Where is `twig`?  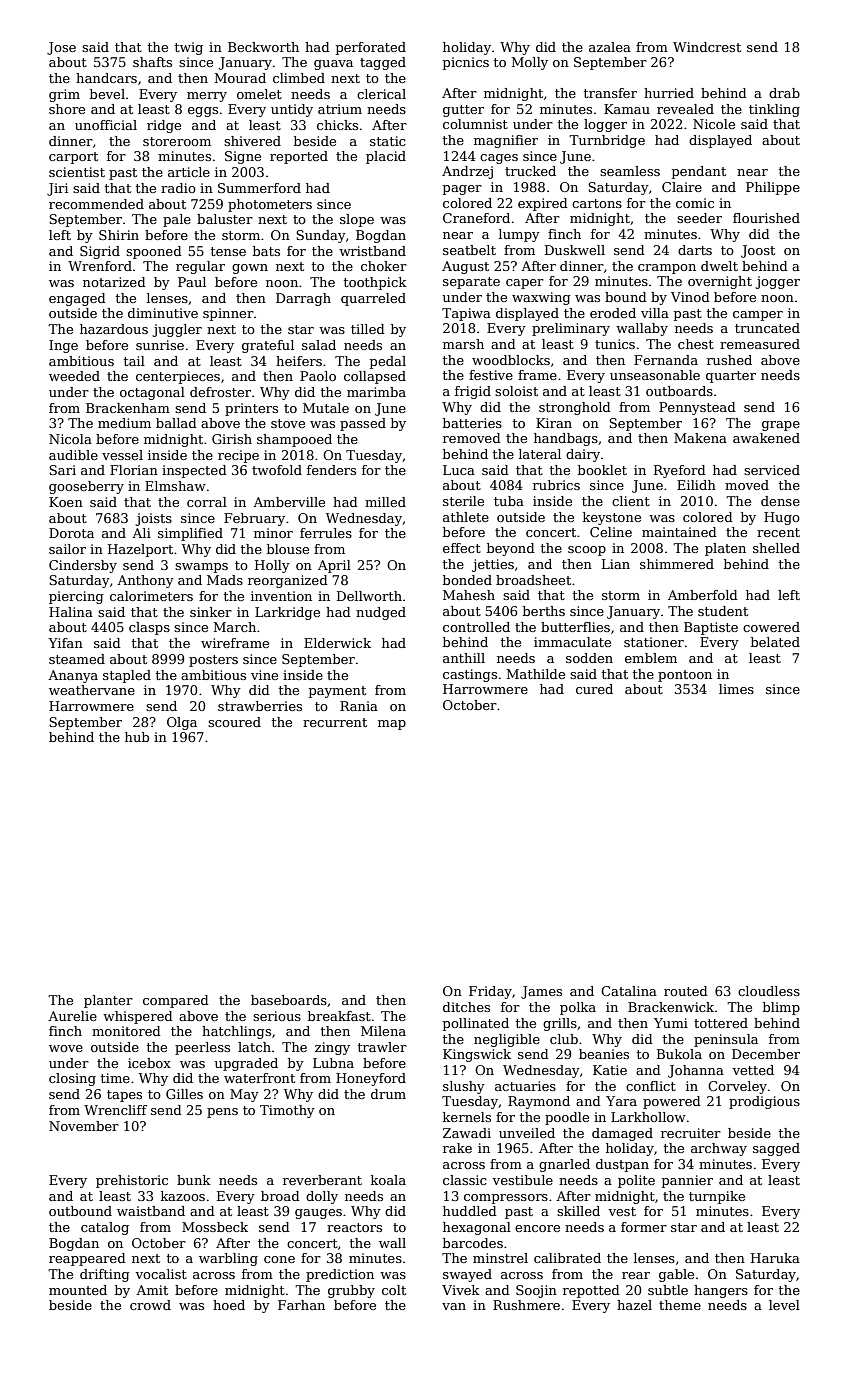 twig is located at coordinates (189, 48).
